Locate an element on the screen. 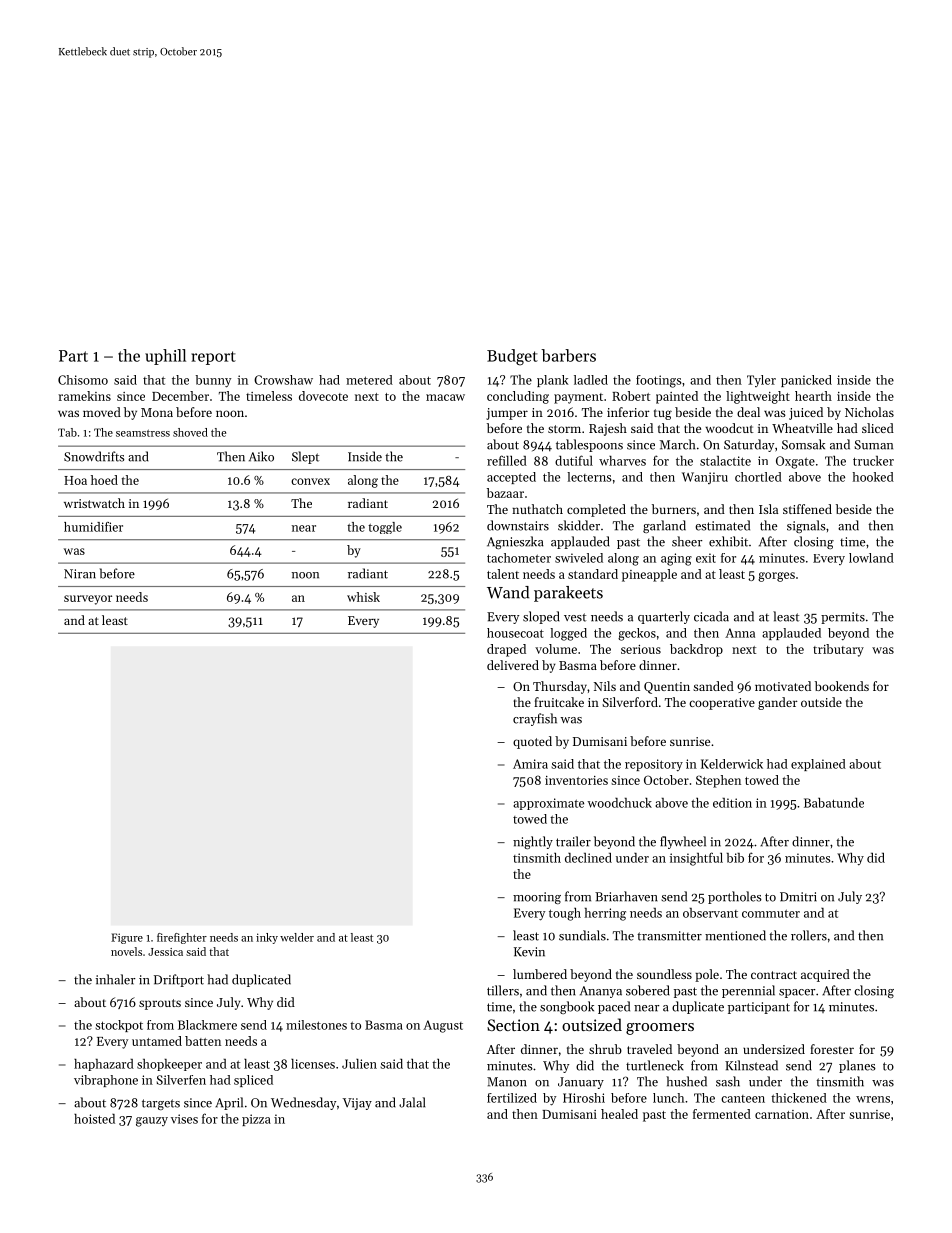 Image resolution: width=952 pixels, height=1233 pixels. stalactite is located at coordinates (725, 461).
